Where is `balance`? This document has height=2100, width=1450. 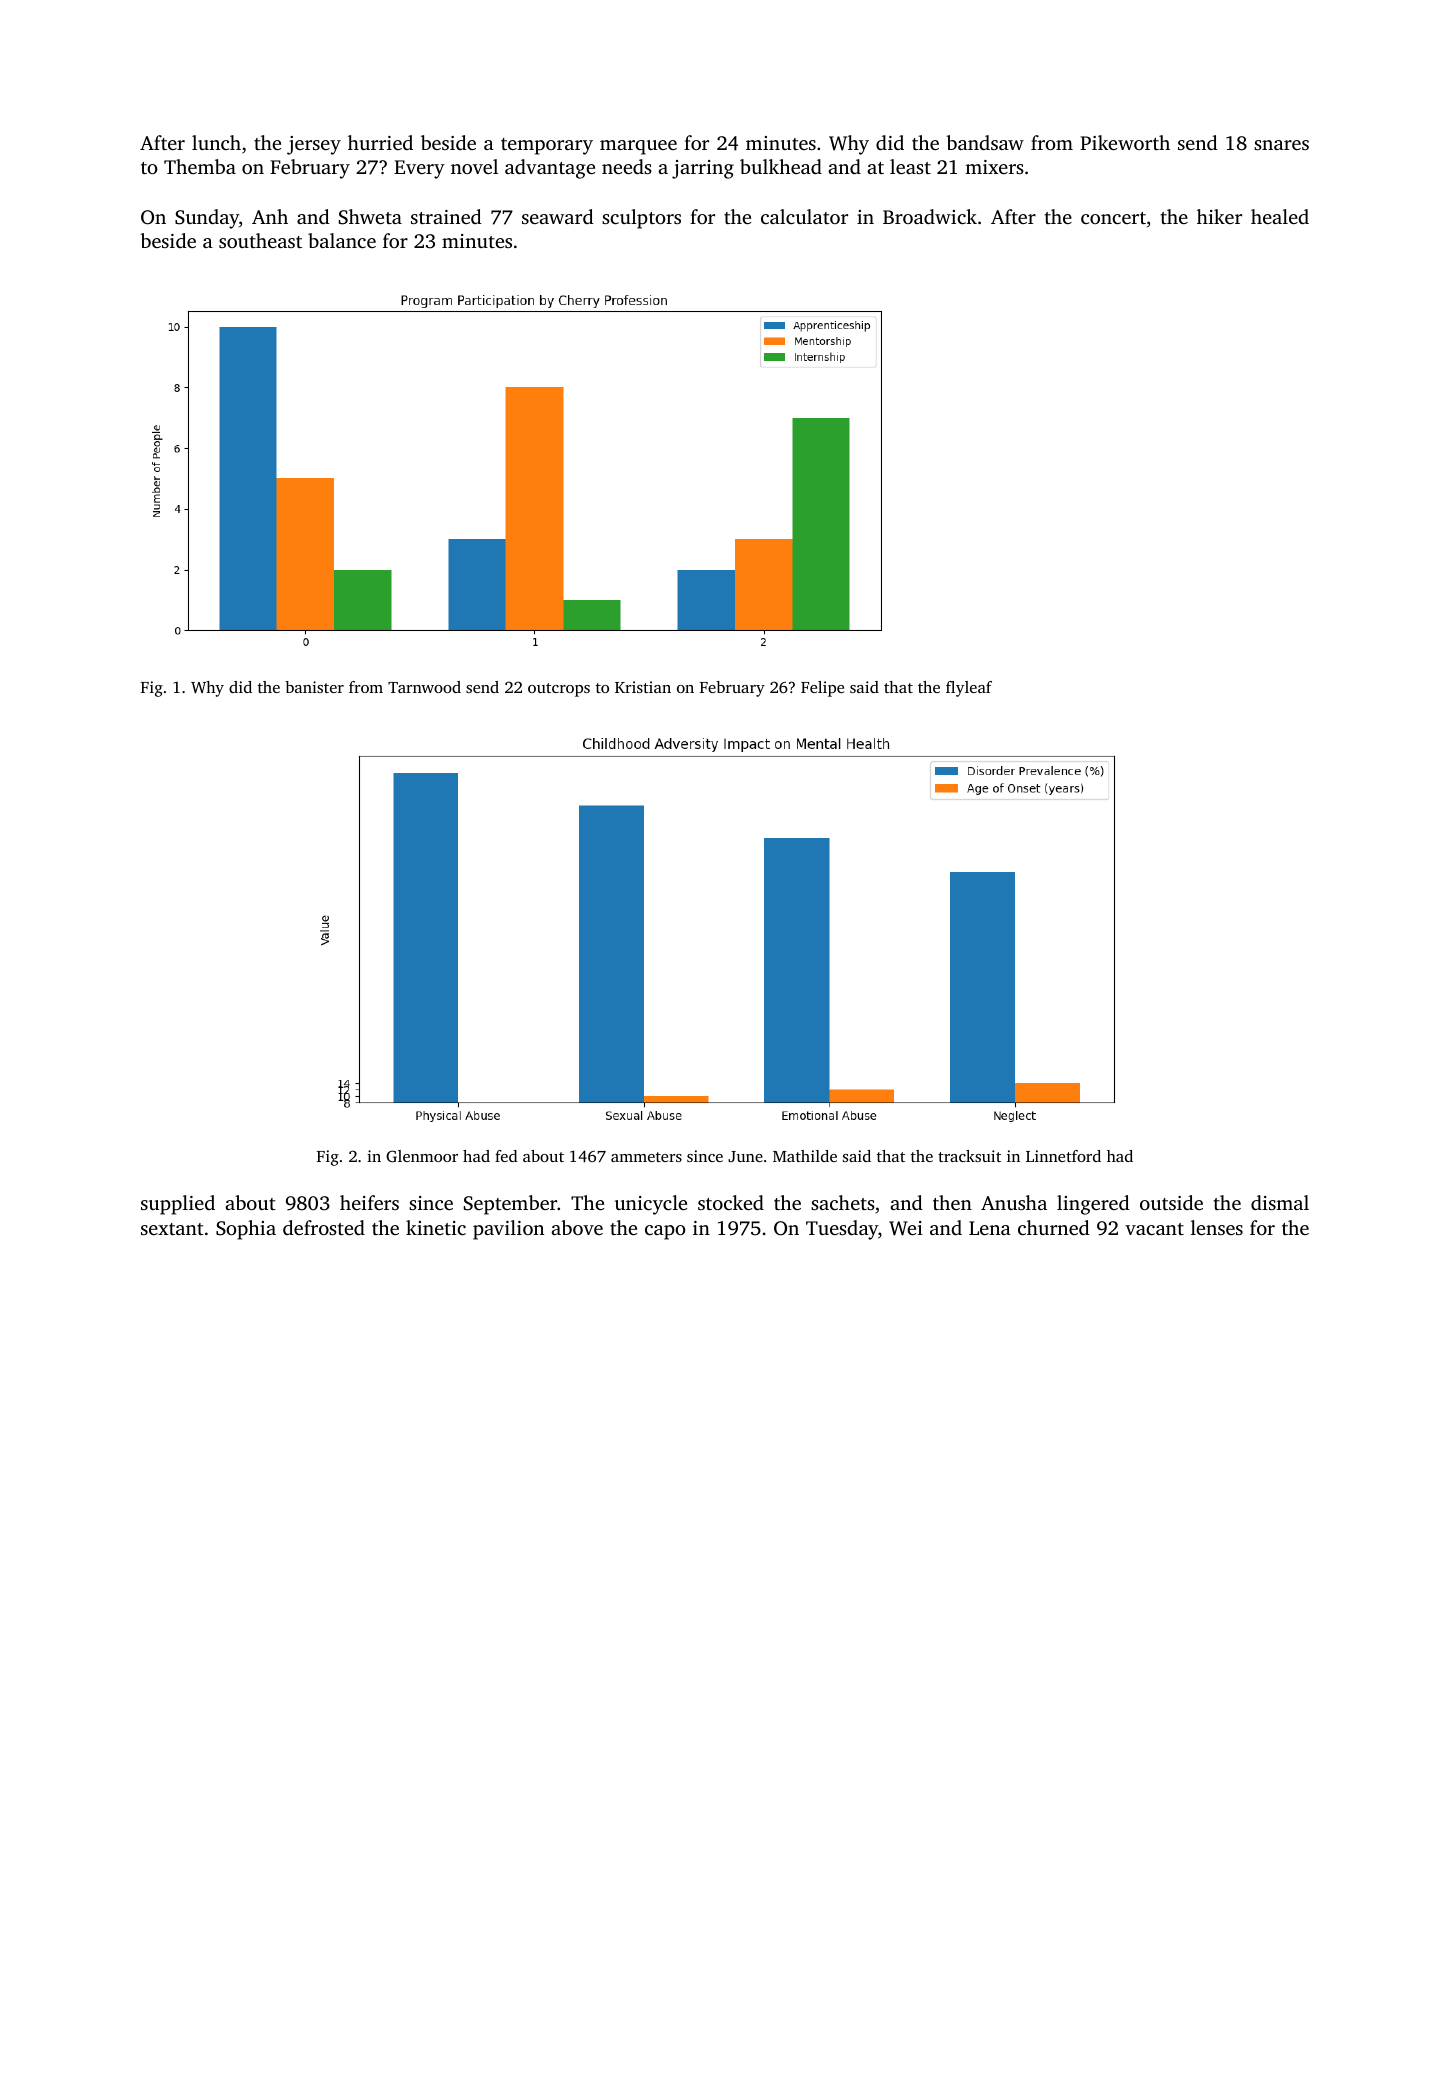
balance is located at coordinates (342, 240).
